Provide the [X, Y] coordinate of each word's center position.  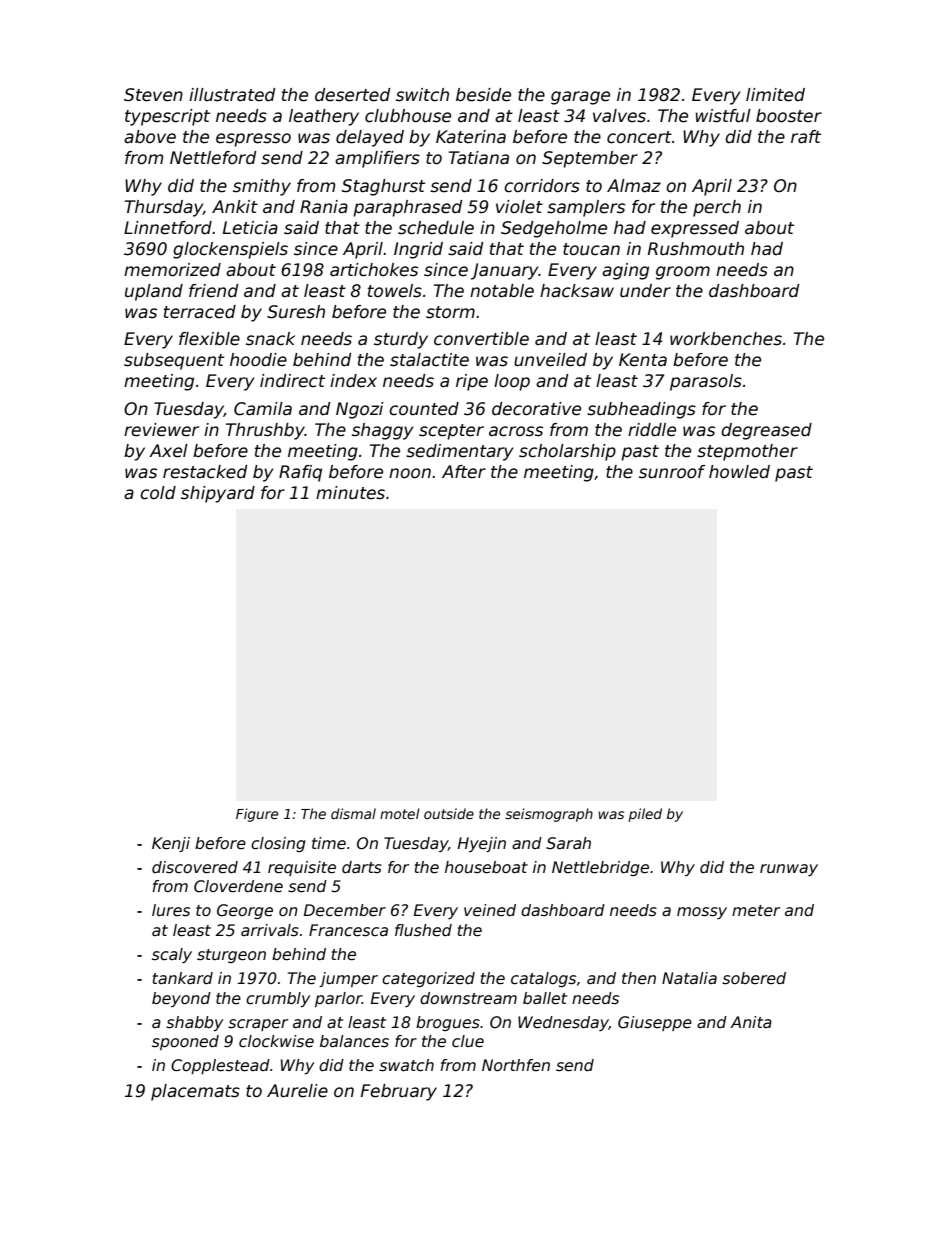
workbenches [726, 339]
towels [395, 291]
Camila [263, 409]
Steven [153, 95]
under [645, 291]
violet [519, 207]
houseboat [486, 867]
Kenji [171, 844]
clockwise [276, 1041]
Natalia [689, 978]
